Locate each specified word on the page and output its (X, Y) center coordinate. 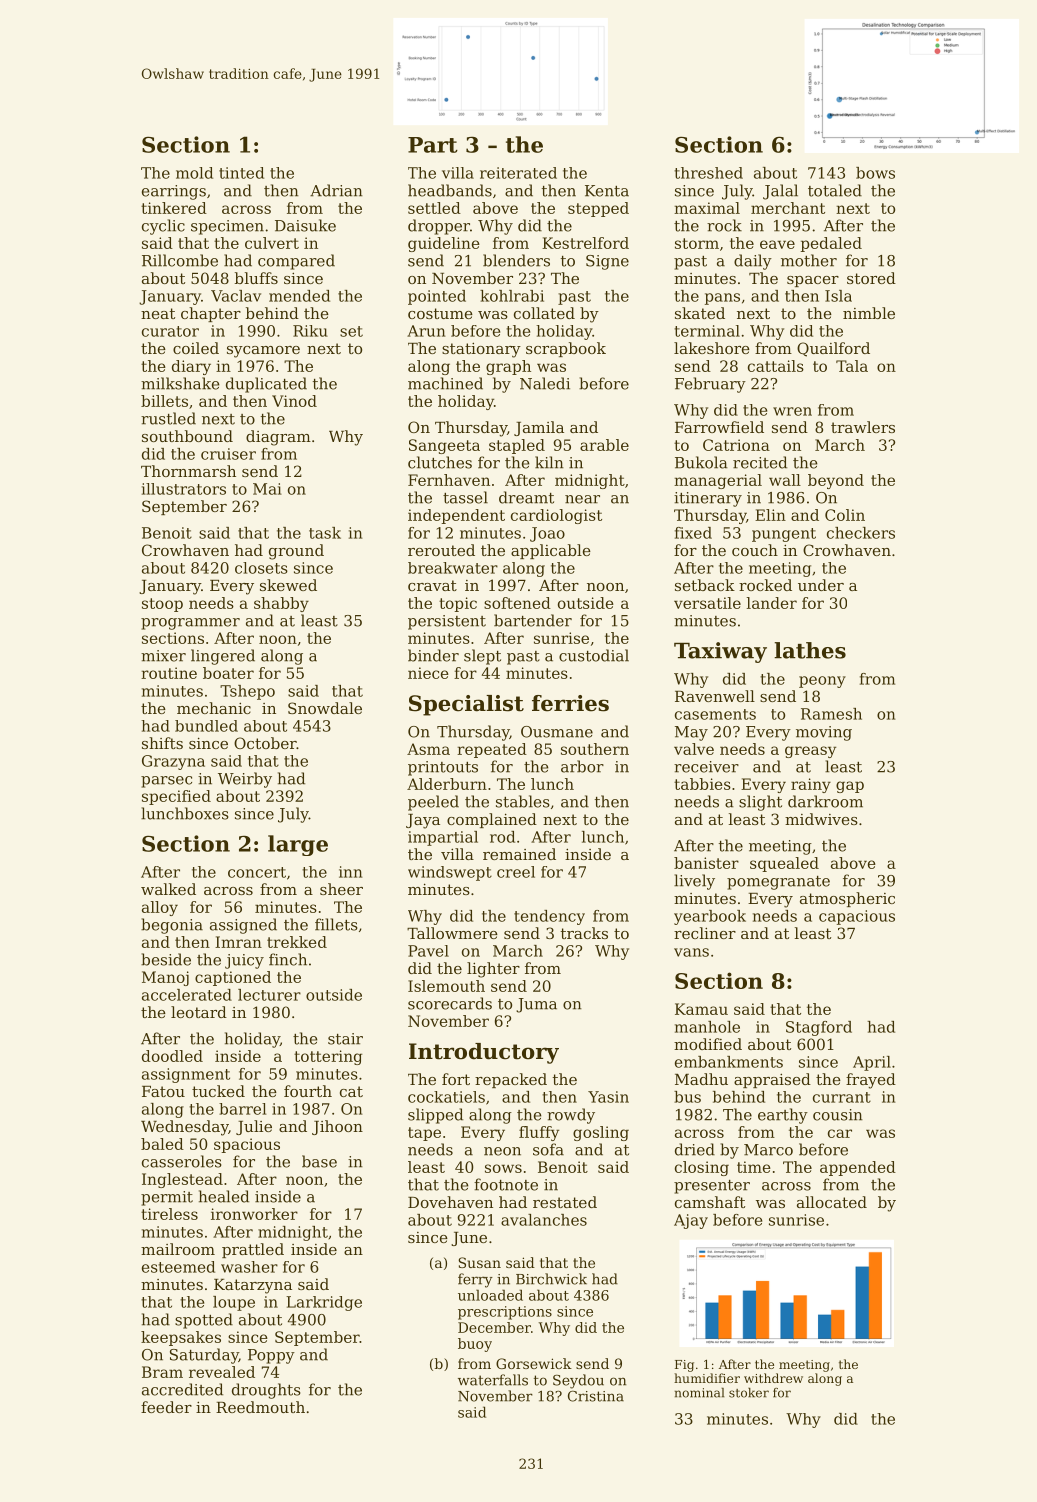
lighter (493, 970)
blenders (516, 260)
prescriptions (505, 1313)
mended (299, 296)
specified (176, 797)
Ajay (691, 1221)
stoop (162, 605)
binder (433, 655)
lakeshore (712, 348)
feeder (166, 1407)
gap (850, 787)
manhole (707, 1027)
